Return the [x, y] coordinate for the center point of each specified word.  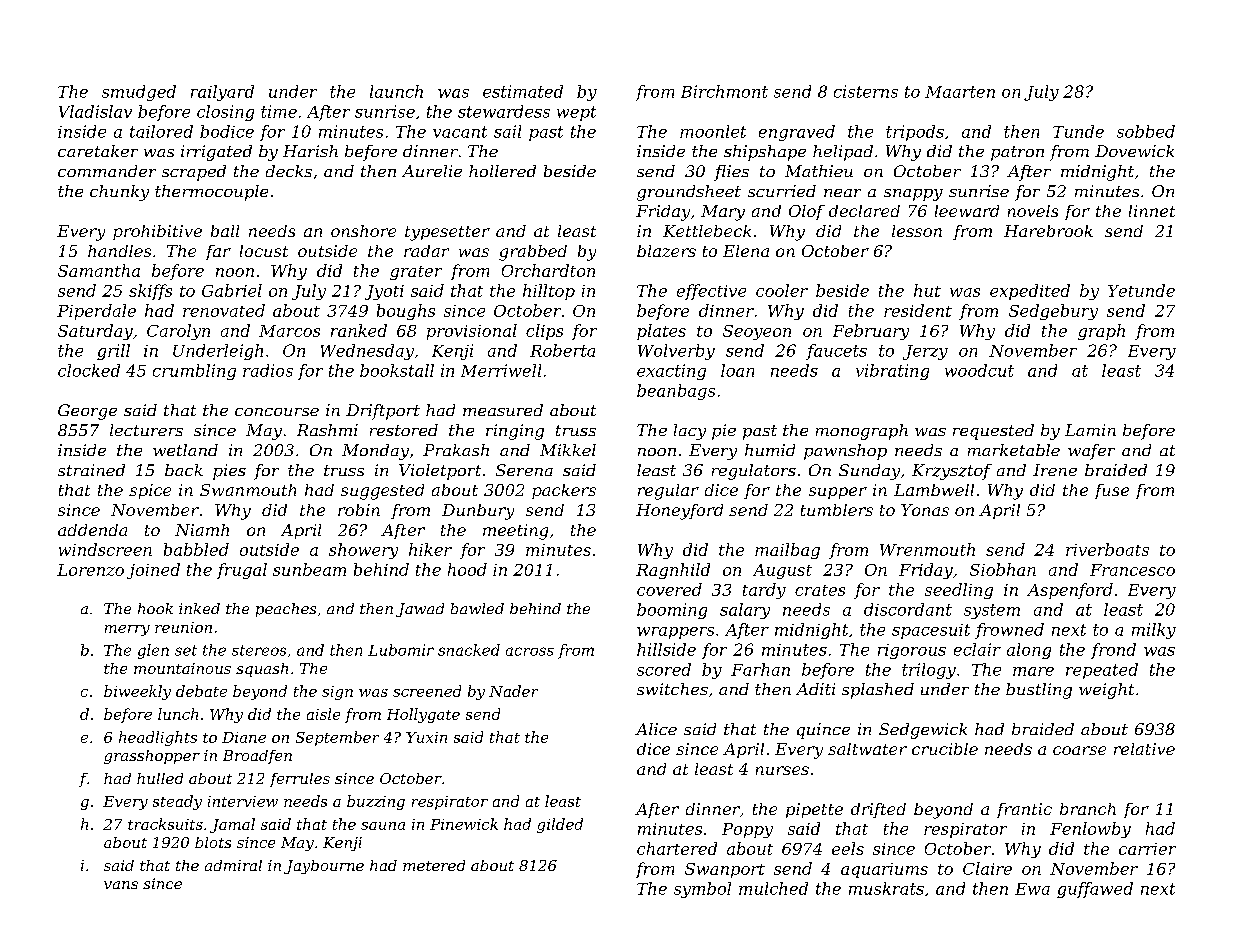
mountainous [182, 668]
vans [121, 885]
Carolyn [178, 332]
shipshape [765, 153]
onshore [363, 231]
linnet [1152, 211]
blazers [666, 251]
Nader [513, 691]
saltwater [867, 749]
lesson [917, 231]
